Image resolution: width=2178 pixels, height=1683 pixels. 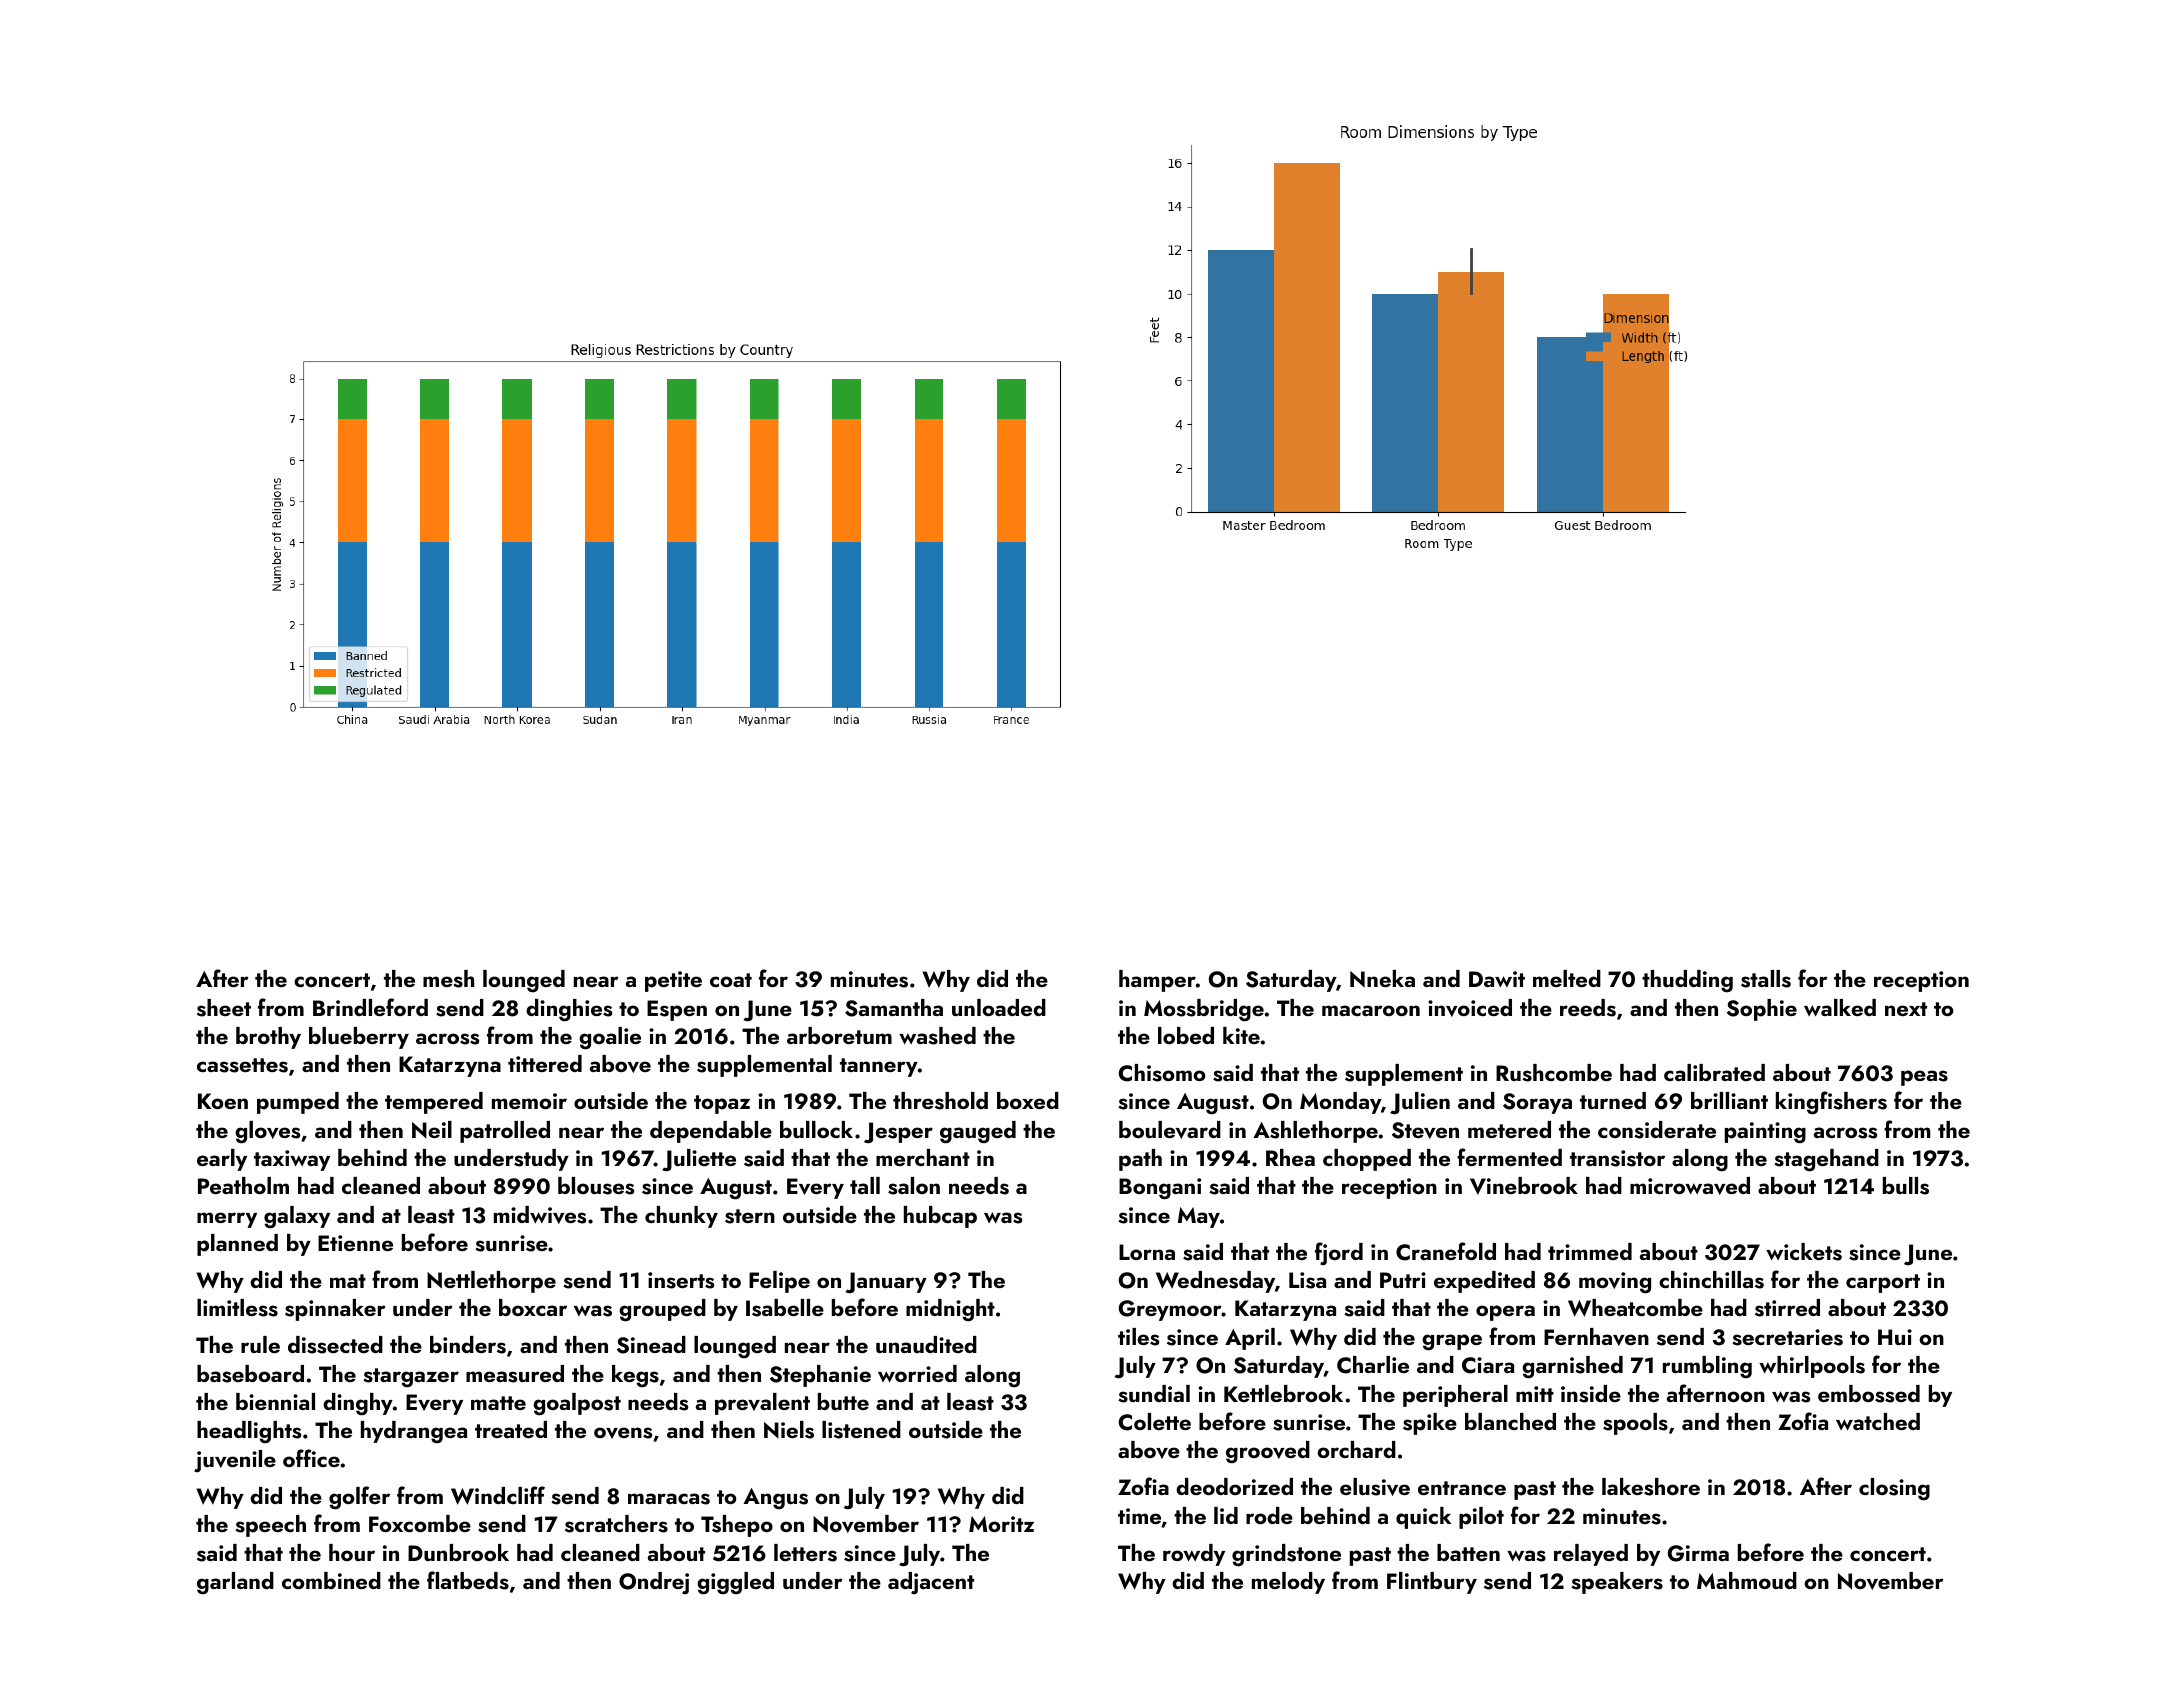 What do you see at coordinates (673, 981) in the page?
I see `petite` at bounding box center [673, 981].
